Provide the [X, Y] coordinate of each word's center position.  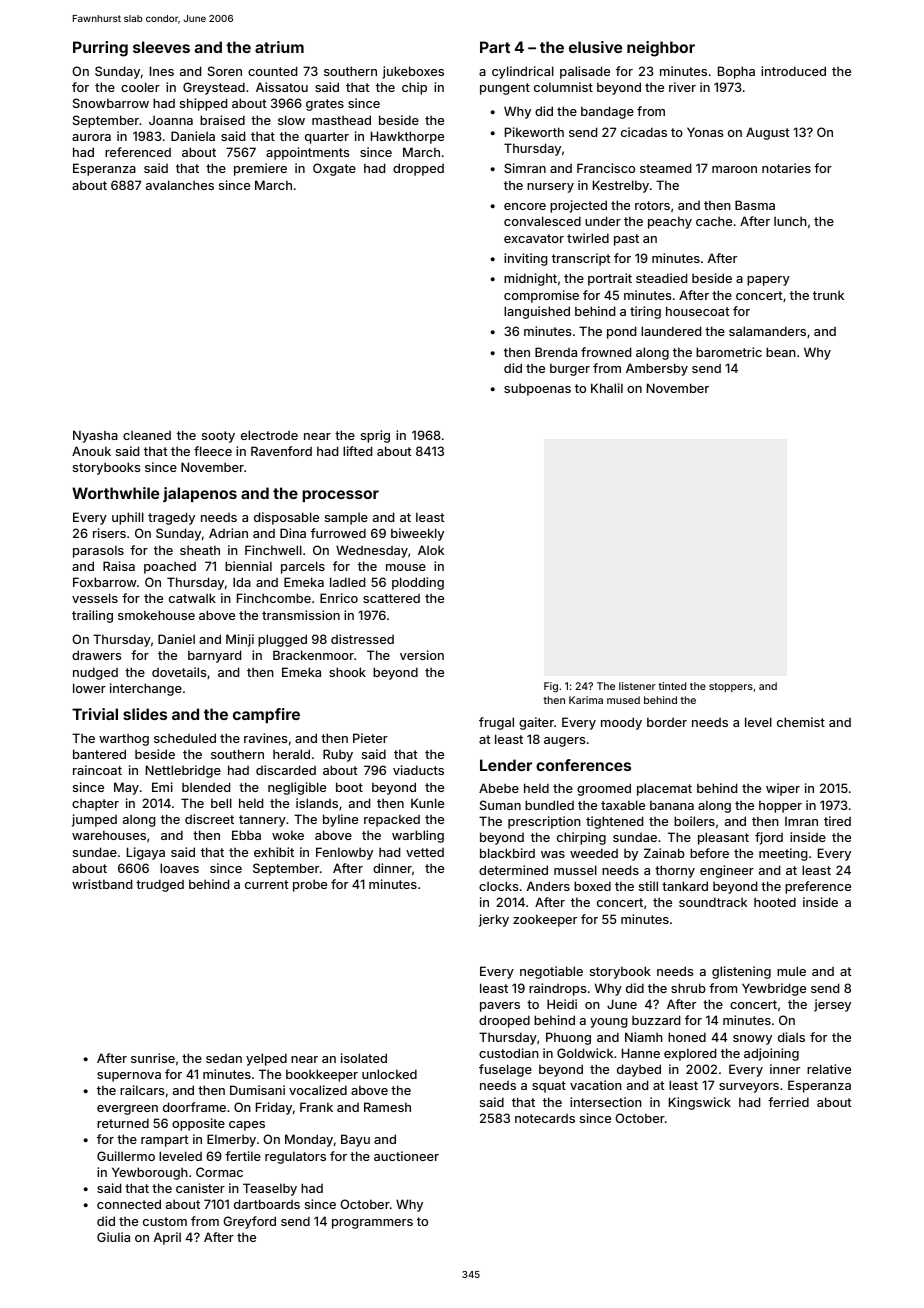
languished [537, 312]
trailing [92, 616]
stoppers [731, 687]
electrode [269, 435]
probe [310, 885]
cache [714, 221]
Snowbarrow [111, 103]
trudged [160, 885]
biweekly [417, 534]
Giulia [113, 1237]
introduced [793, 71]
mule [791, 971]
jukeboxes [413, 72]
